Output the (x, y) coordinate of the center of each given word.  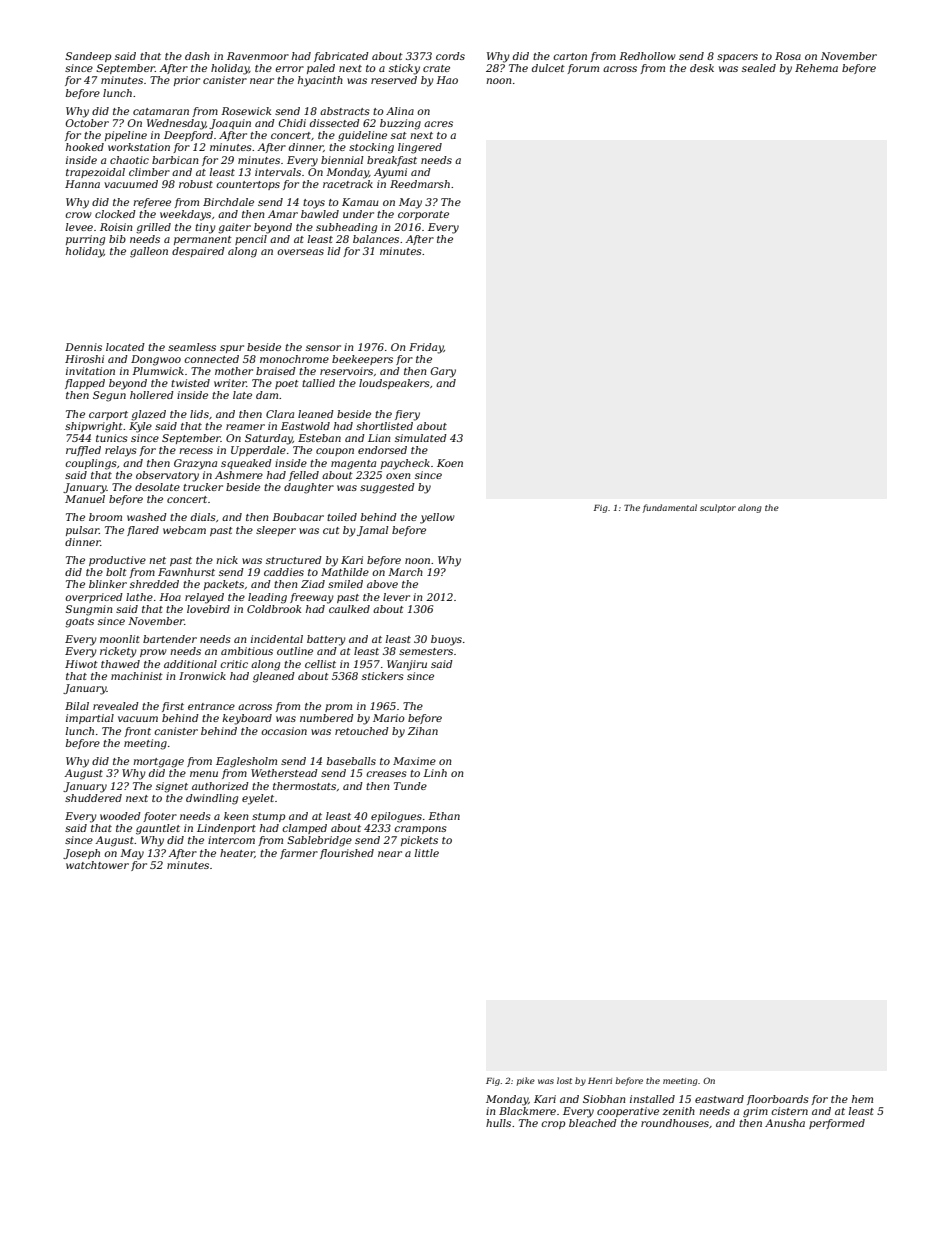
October (87, 123)
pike (526, 1081)
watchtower (97, 865)
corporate (423, 215)
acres (438, 124)
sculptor (718, 508)
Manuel (85, 499)
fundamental (670, 508)
